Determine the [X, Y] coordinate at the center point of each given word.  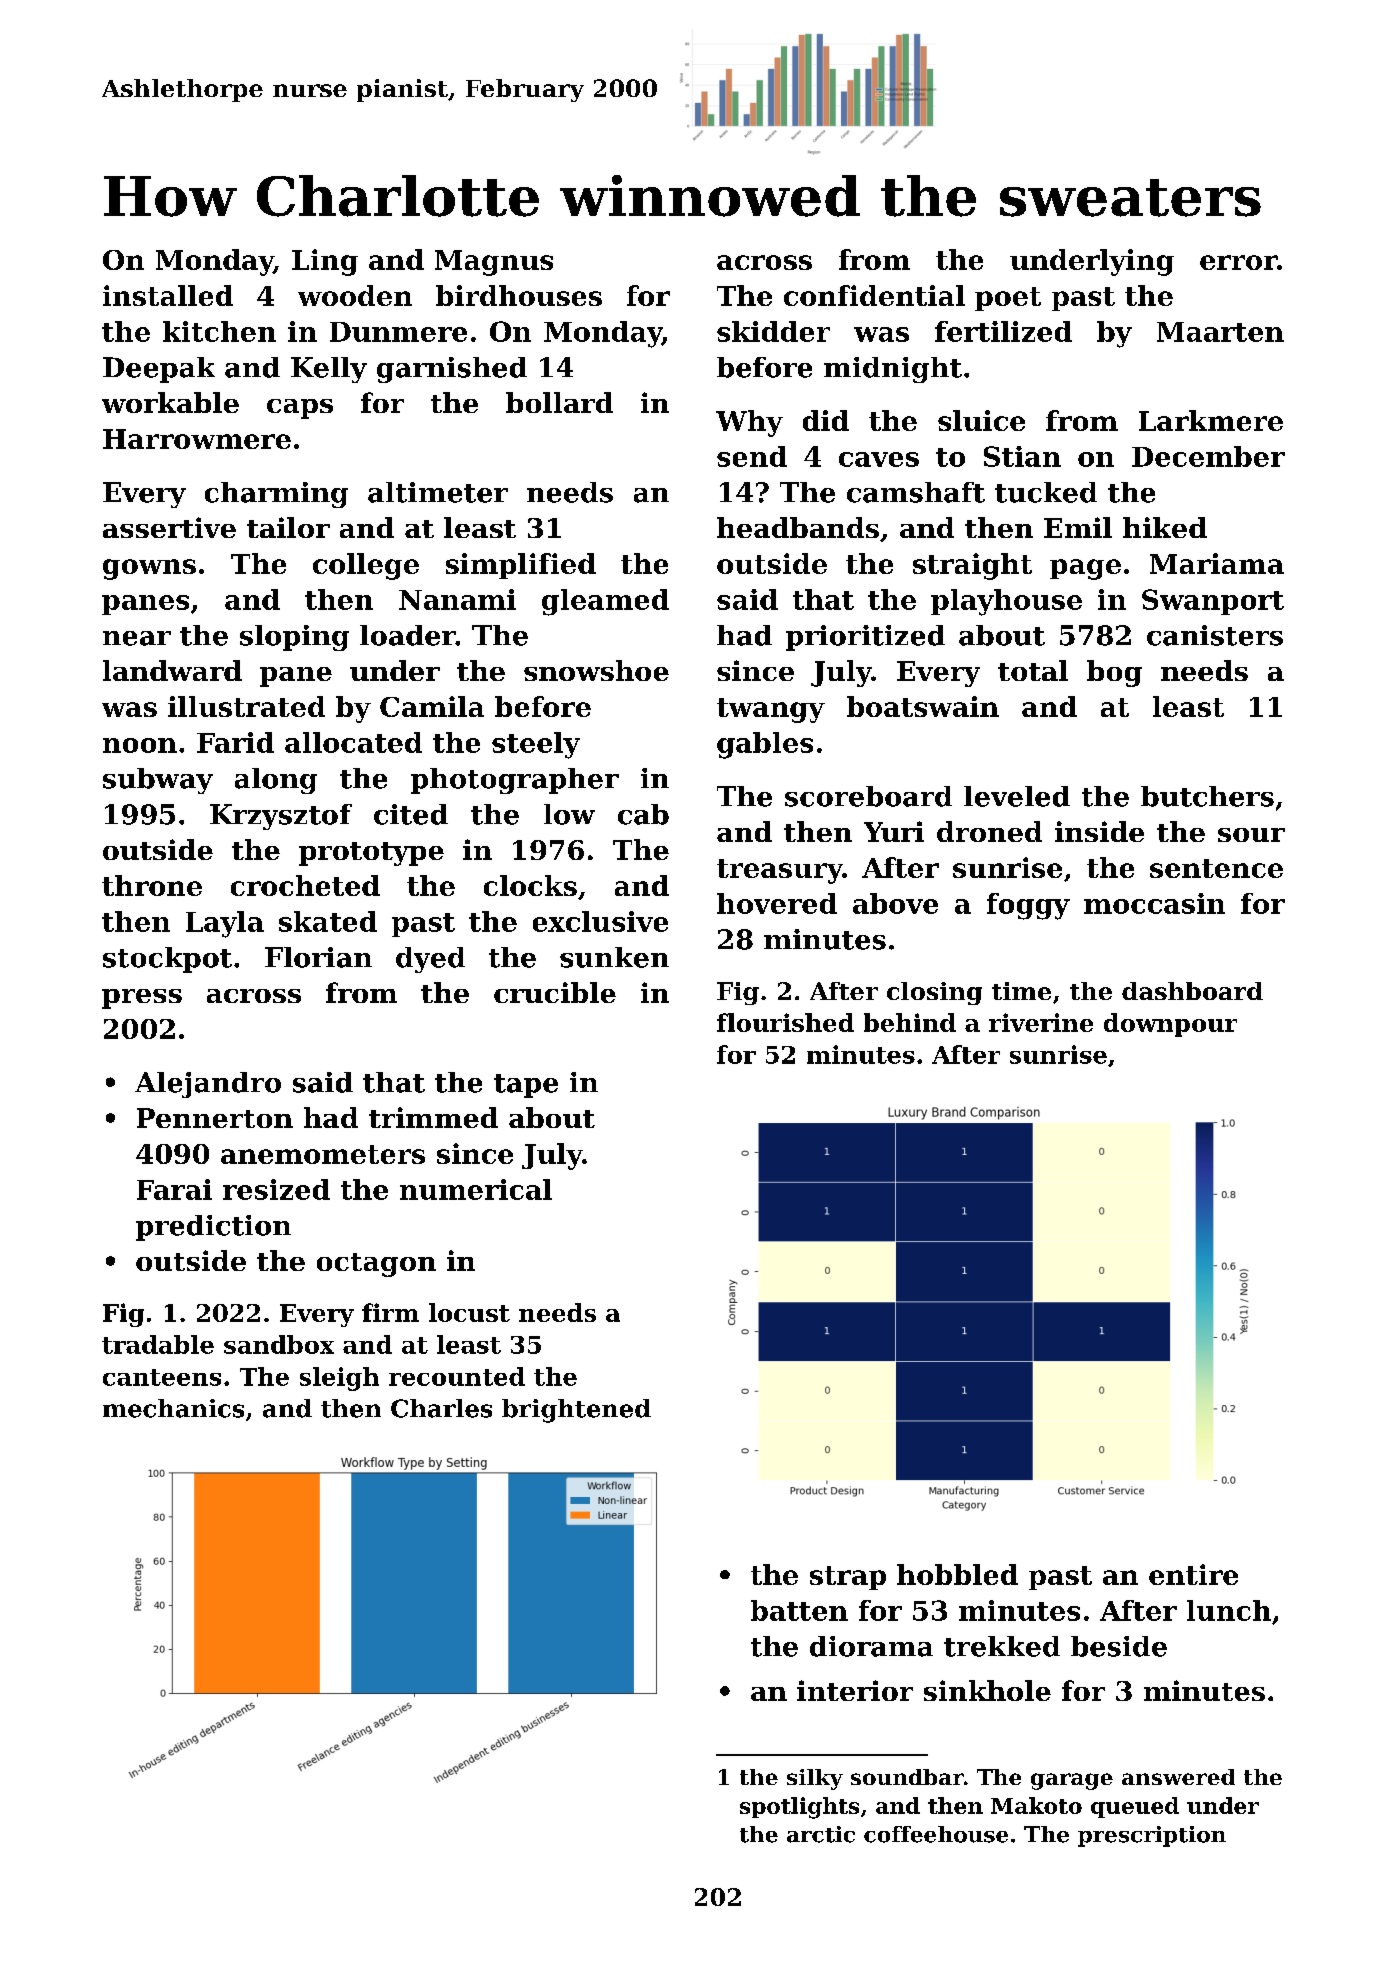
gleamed [605, 602]
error [1238, 262]
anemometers [323, 1154]
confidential [874, 295]
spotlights [799, 1808]
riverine [1041, 1022]
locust [469, 1312]
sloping [294, 638]
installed [168, 295]
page [1085, 569]
